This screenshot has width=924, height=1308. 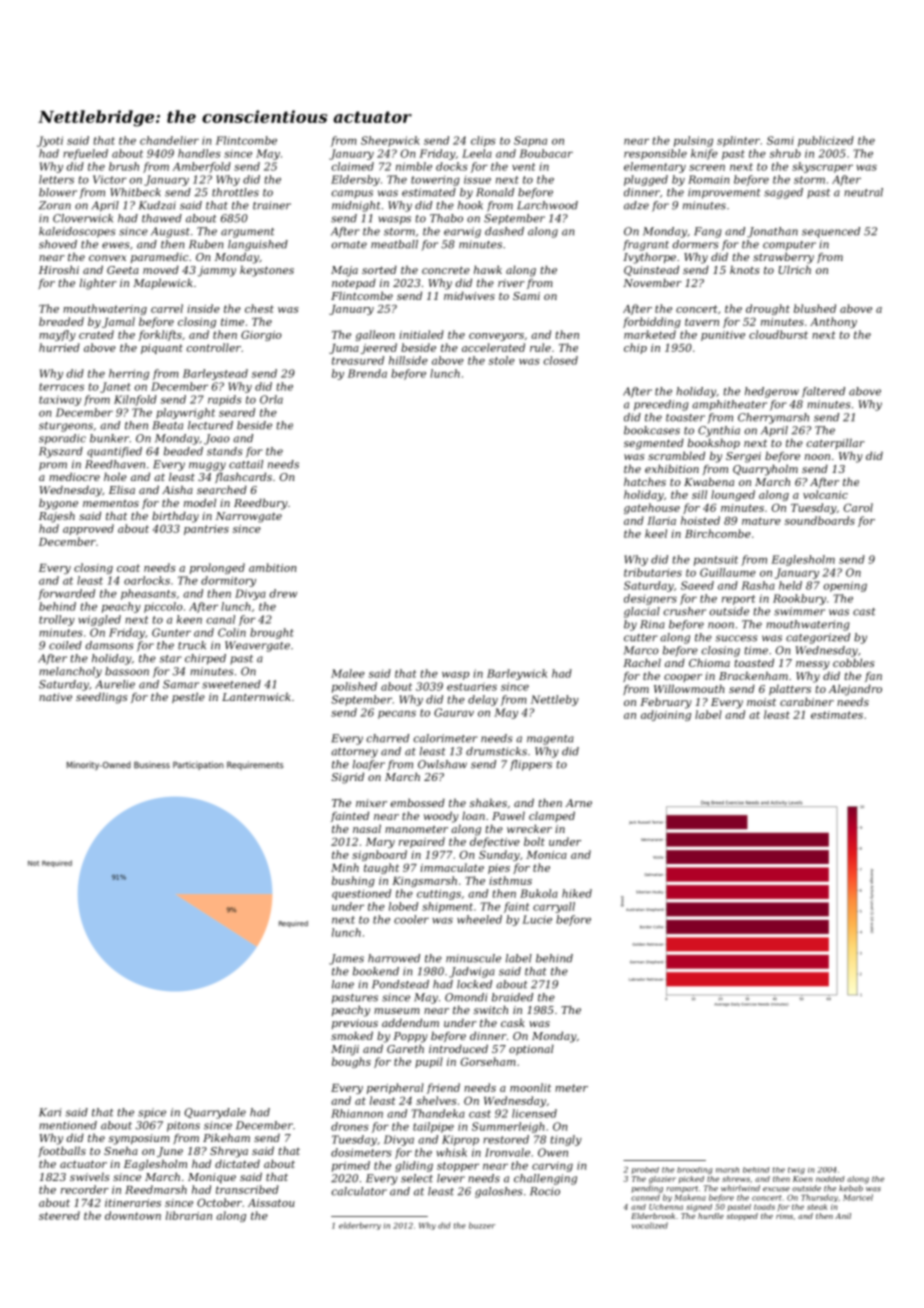 What do you see at coordinates (346, 959) in the screenshot?
I see `James` at bounding box center [346, 959].
